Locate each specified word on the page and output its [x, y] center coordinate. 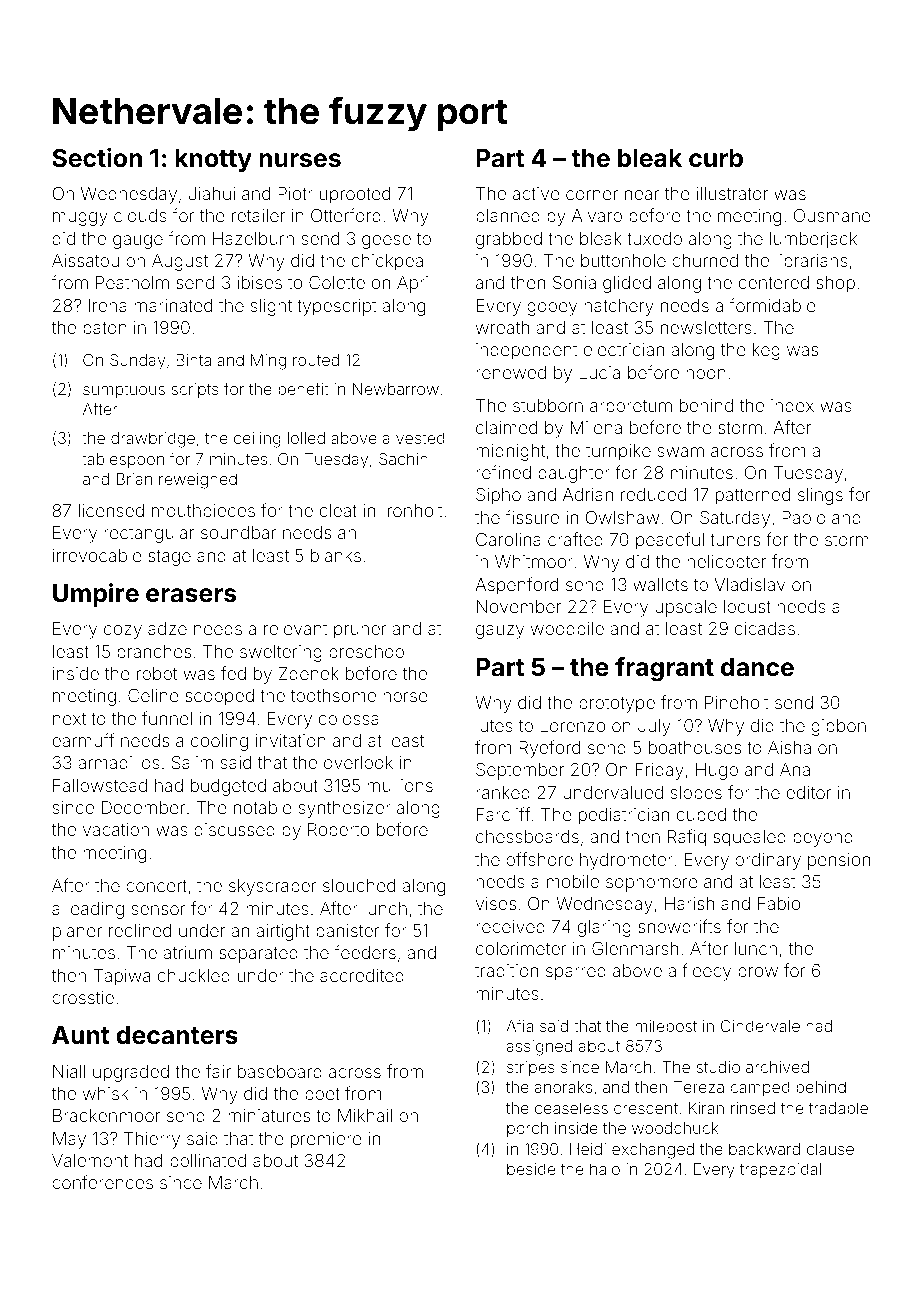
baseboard [280, 1071]
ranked [503, 792]
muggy [80, 219]
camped [760, 1089]
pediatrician [624, 816]
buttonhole [623, 260]
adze [167, 628]
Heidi [588, 1149]
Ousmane [832, 215]
